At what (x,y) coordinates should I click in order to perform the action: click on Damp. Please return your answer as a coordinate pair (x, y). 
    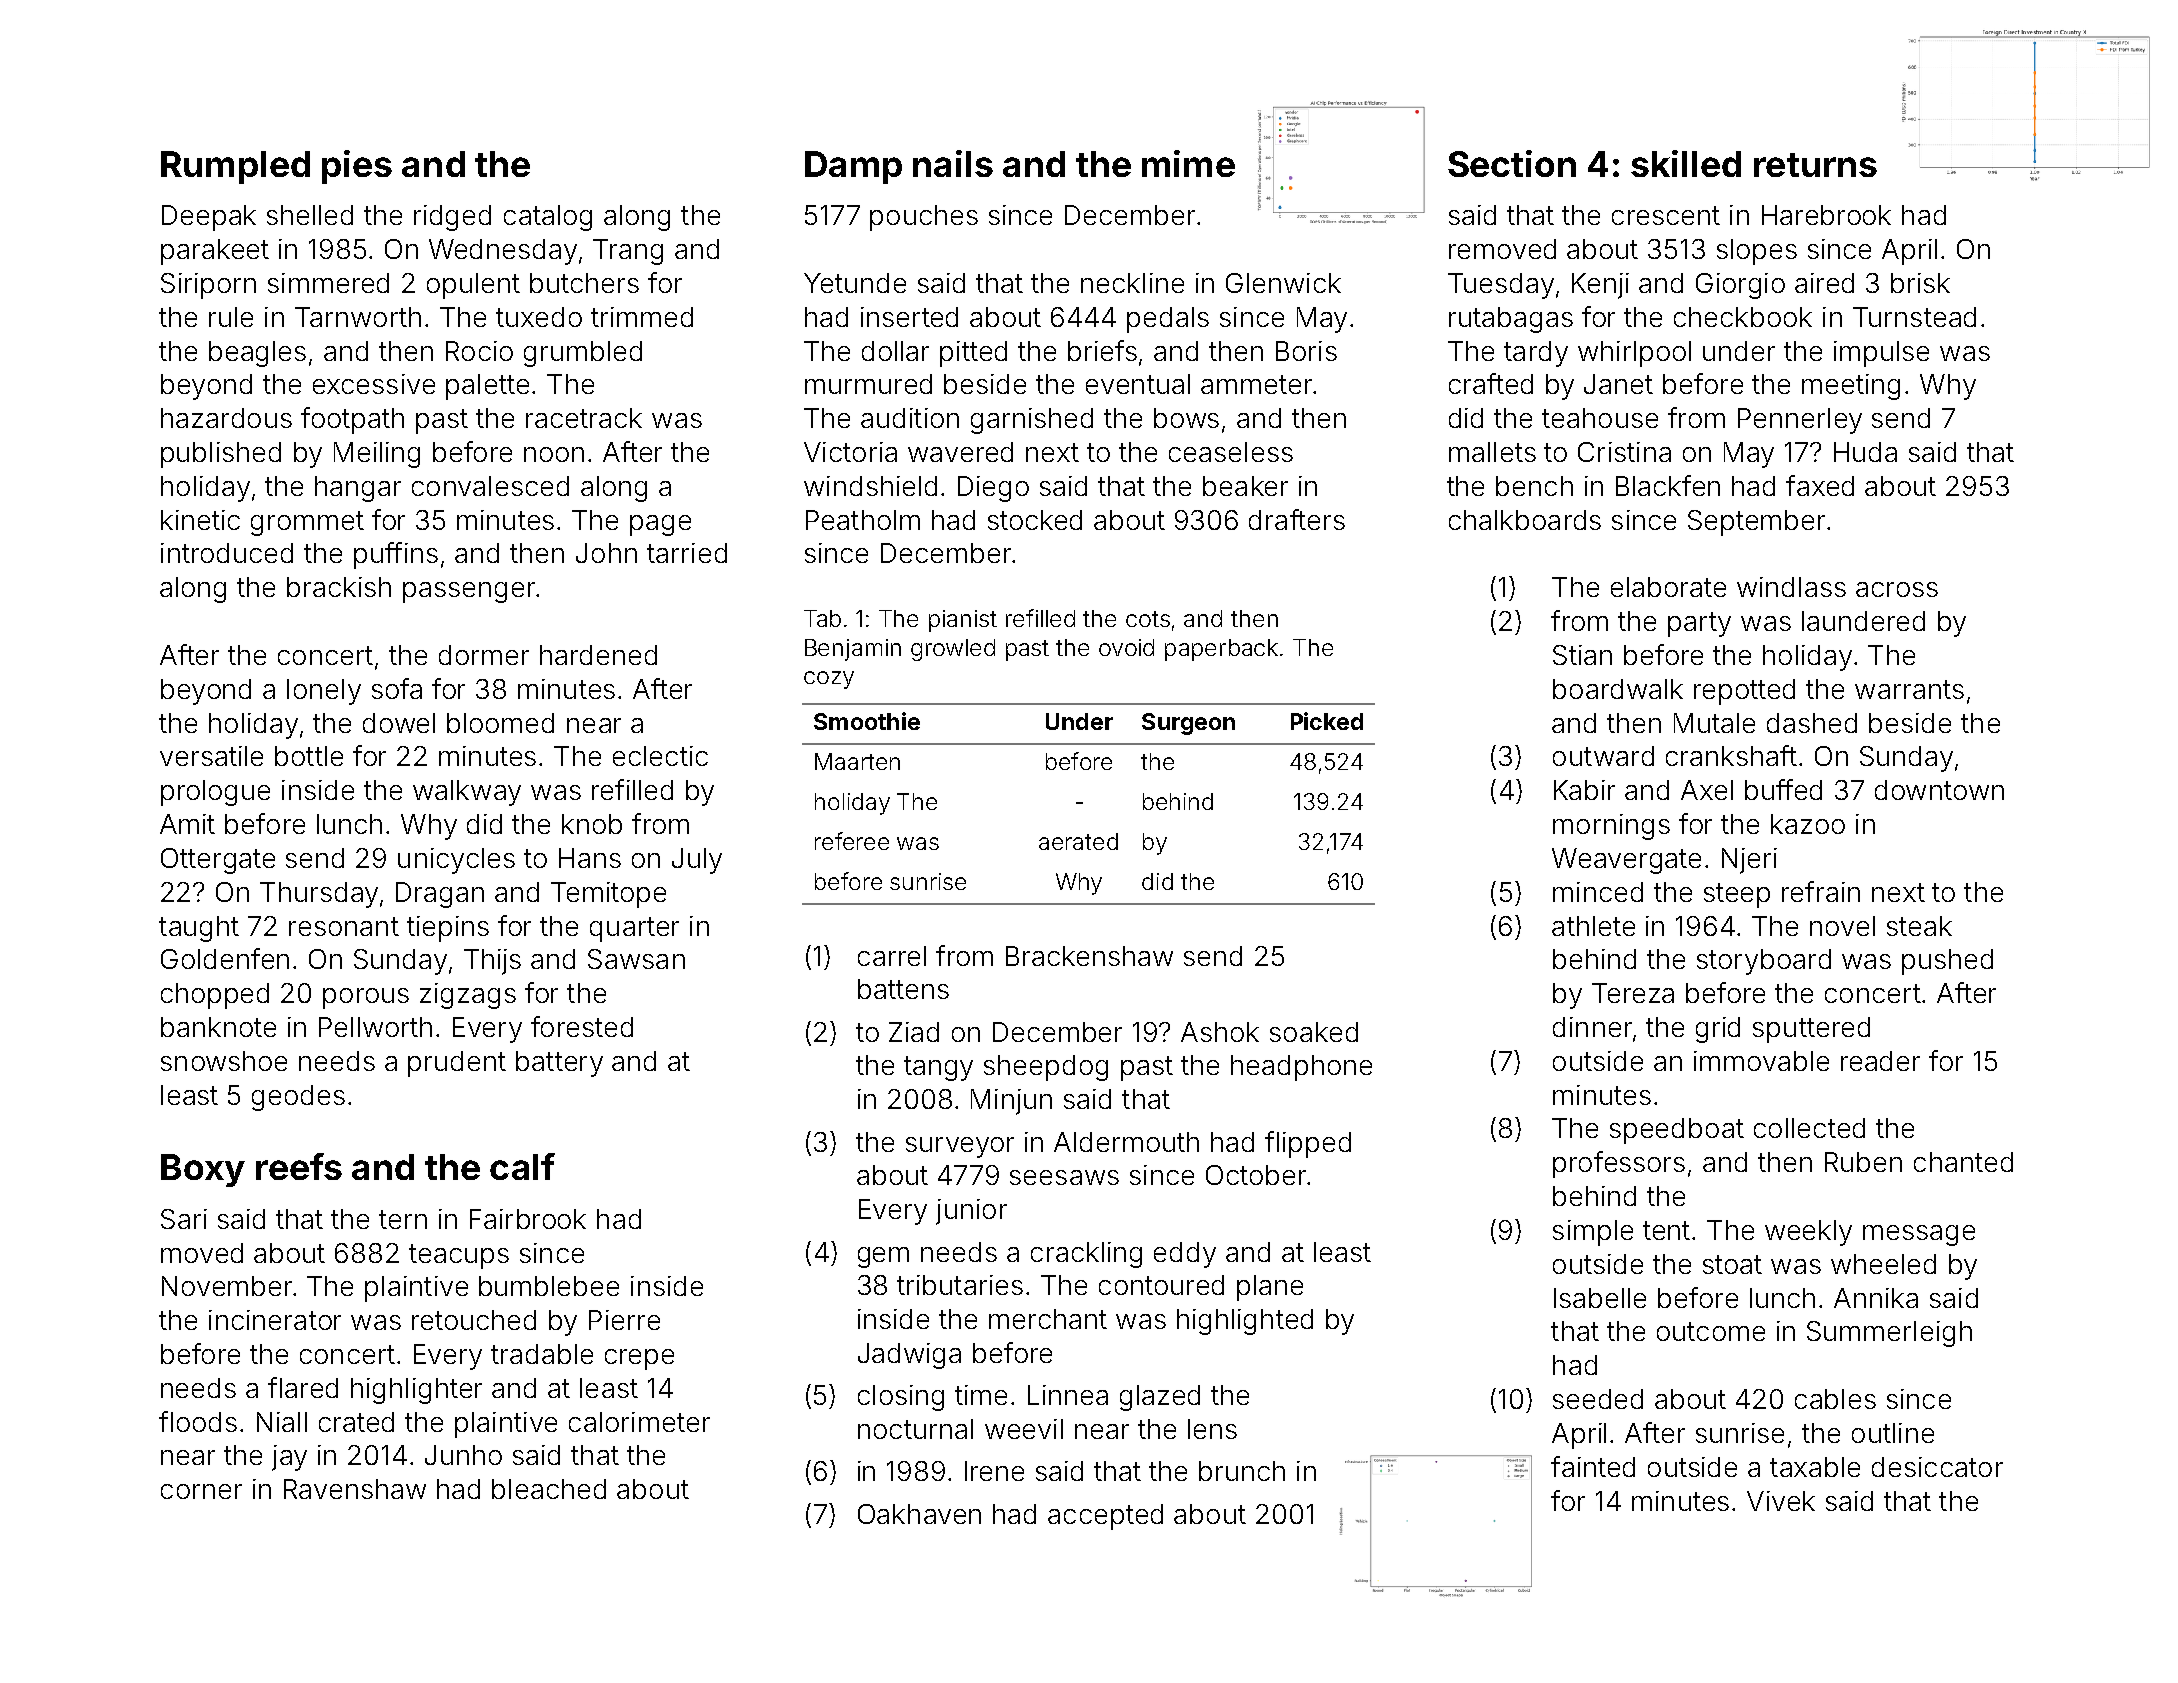
    Looking at the image, I should click on (853, 167).
